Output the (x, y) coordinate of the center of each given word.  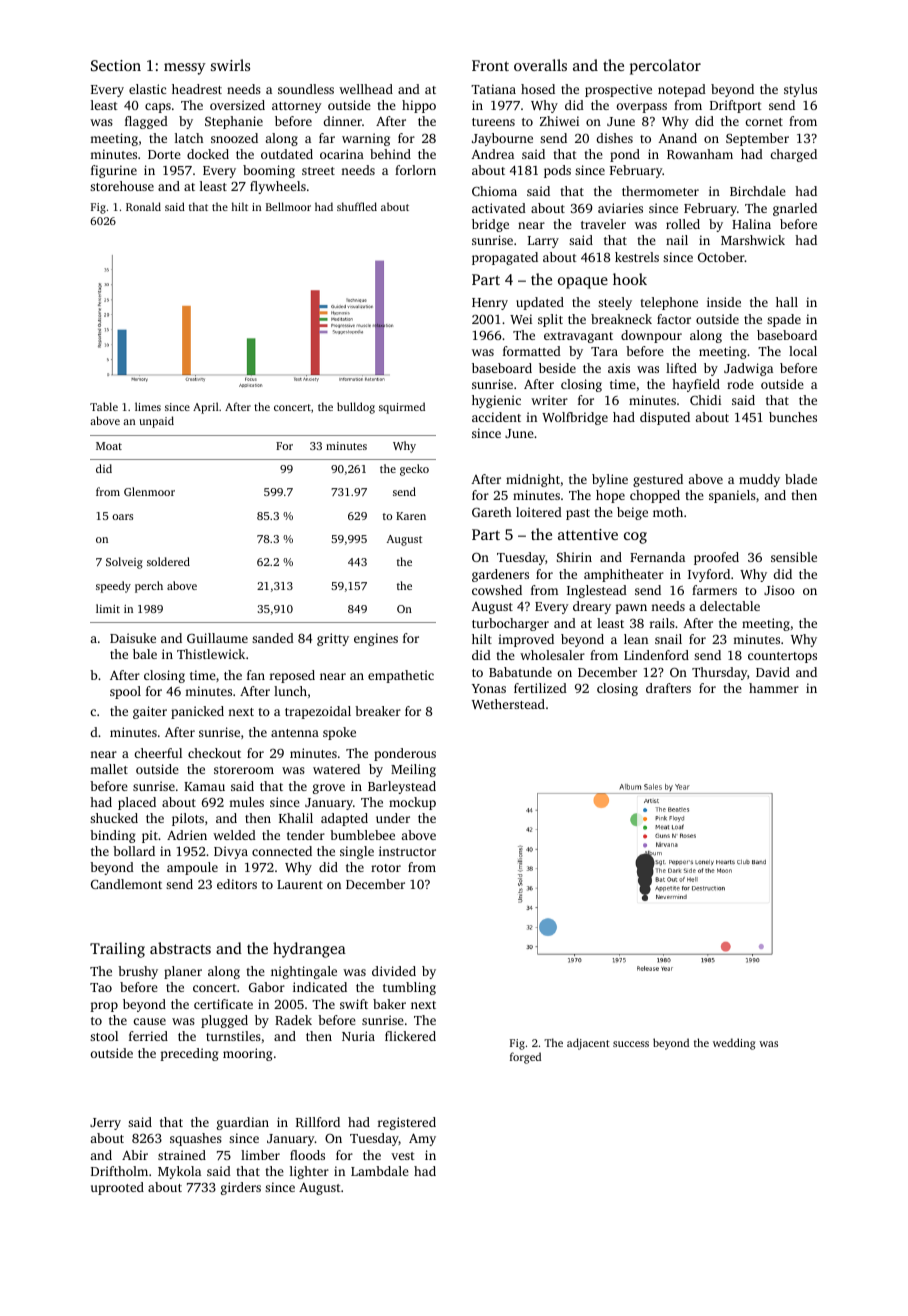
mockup (412, 803)
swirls (230, 65)
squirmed (402, 408)
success (631, 1044)
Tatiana (493, 89)
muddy (759, 480)
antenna (295, 733)
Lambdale (380, 1171)
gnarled (795, 209)
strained (182, 1155)
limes (148, 406)
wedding (734, 1044)
